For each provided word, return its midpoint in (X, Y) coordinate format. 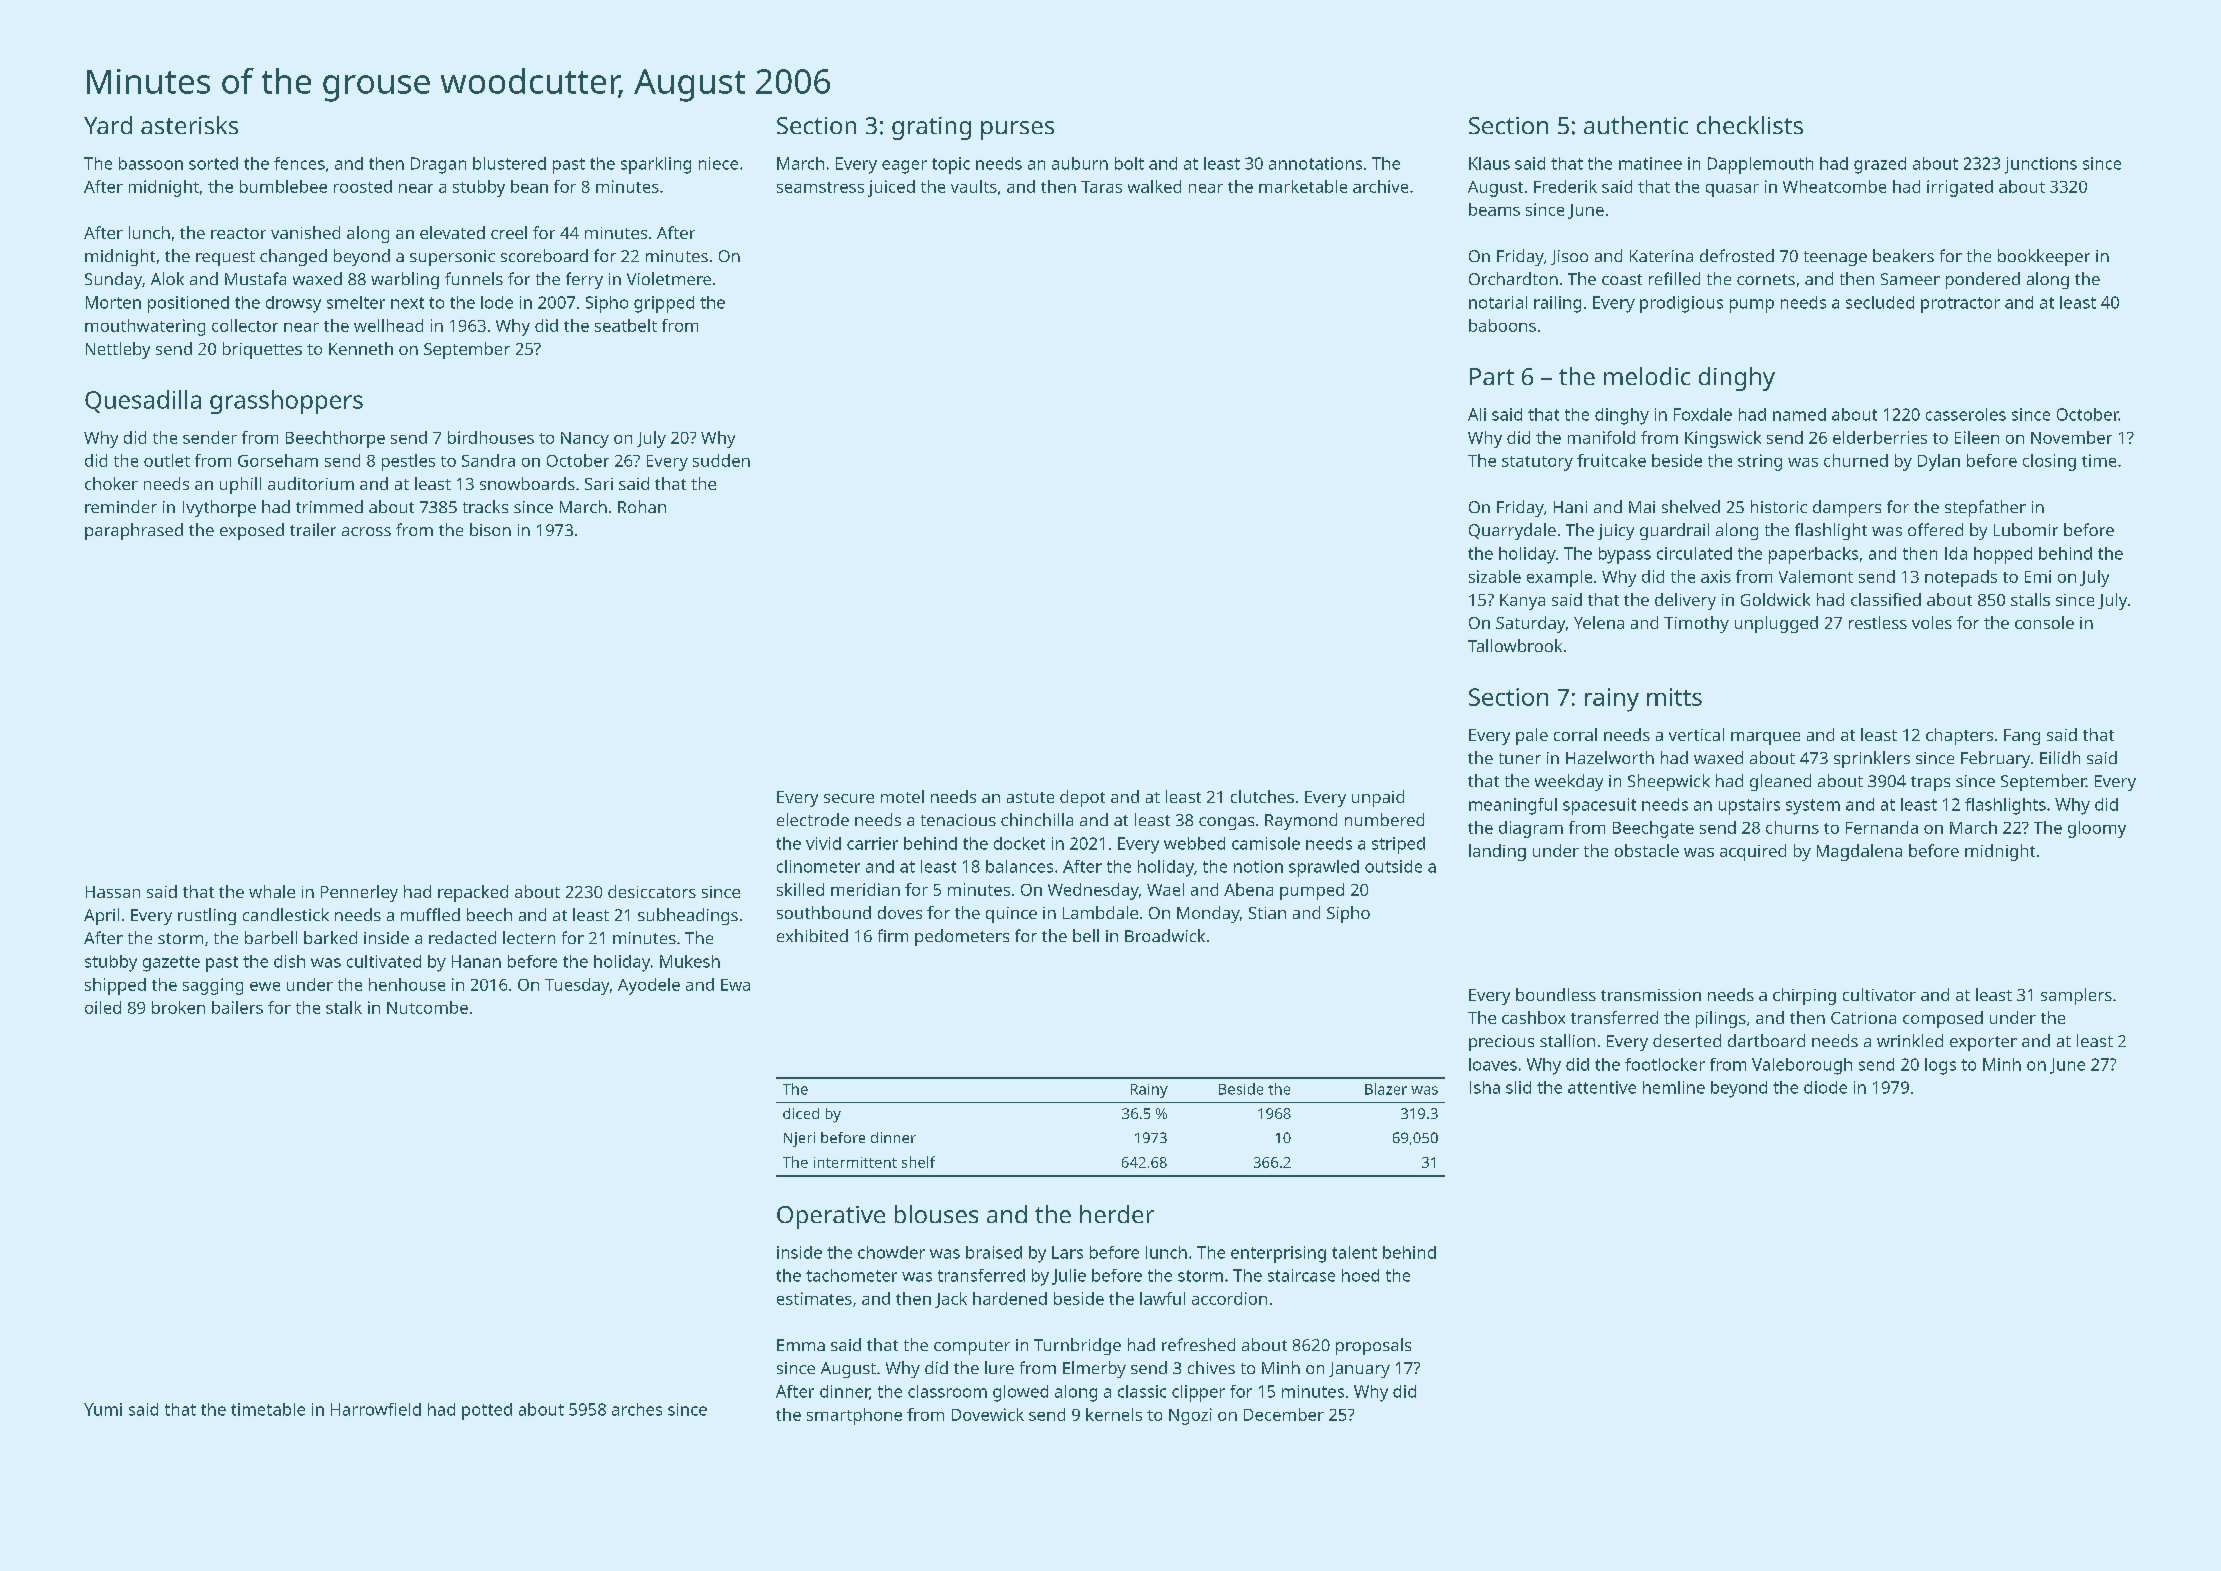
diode (1825, 1087)
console (2044, 622)
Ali (1477, 414)
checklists (1750, 125)
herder (1117, 1214)
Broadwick (1165, 935)
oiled (103, 1007)
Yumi (103, 1409)
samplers (2076, 996)
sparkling (656, 165)
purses (1017, 130)
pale (1532, 736)
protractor (1960, 305)
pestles (408, 462)
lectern (529, 937)
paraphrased (134, 531)
